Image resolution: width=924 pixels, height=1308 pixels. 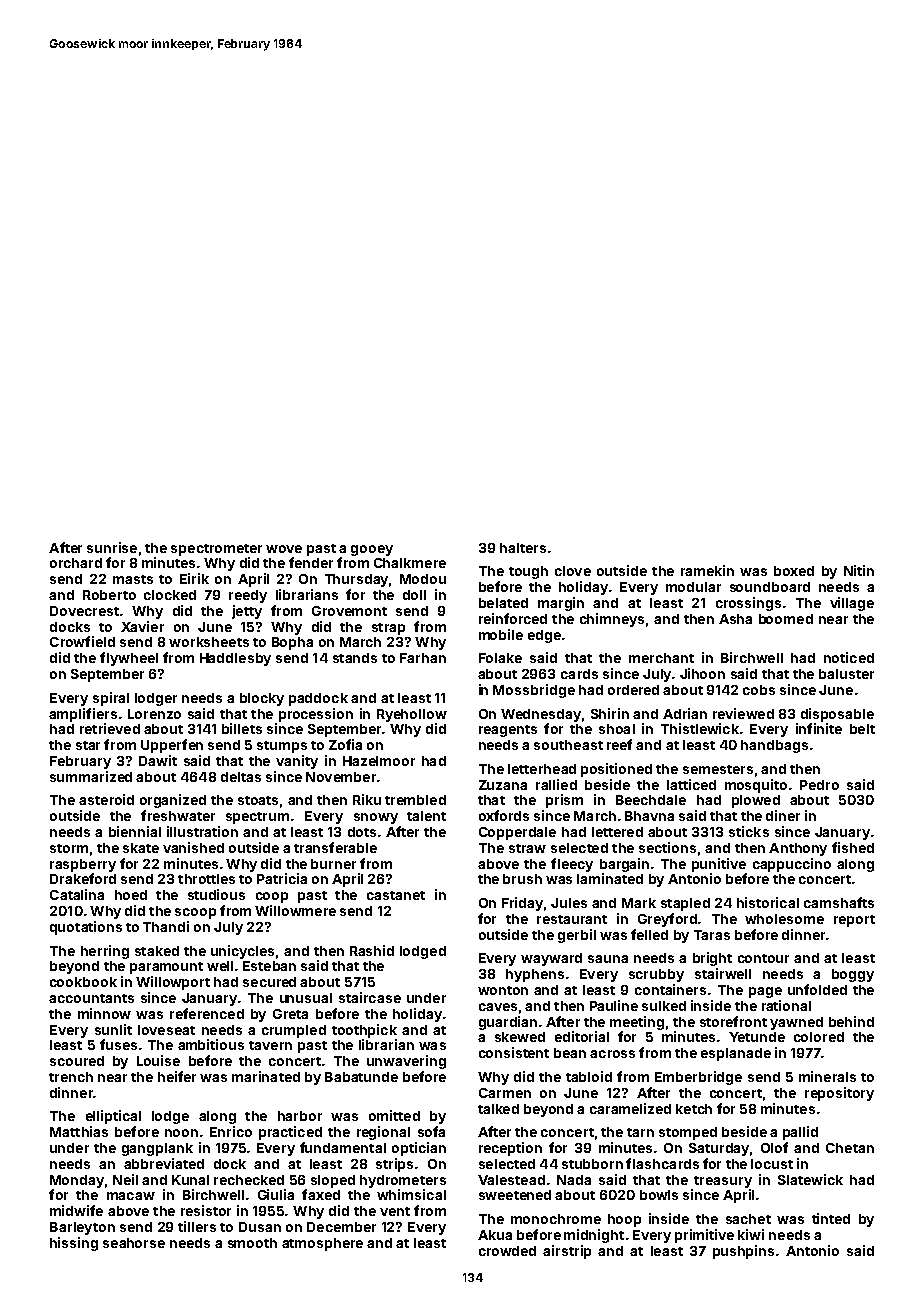 I want to click on faxed, so click(x=321, y=1194).
